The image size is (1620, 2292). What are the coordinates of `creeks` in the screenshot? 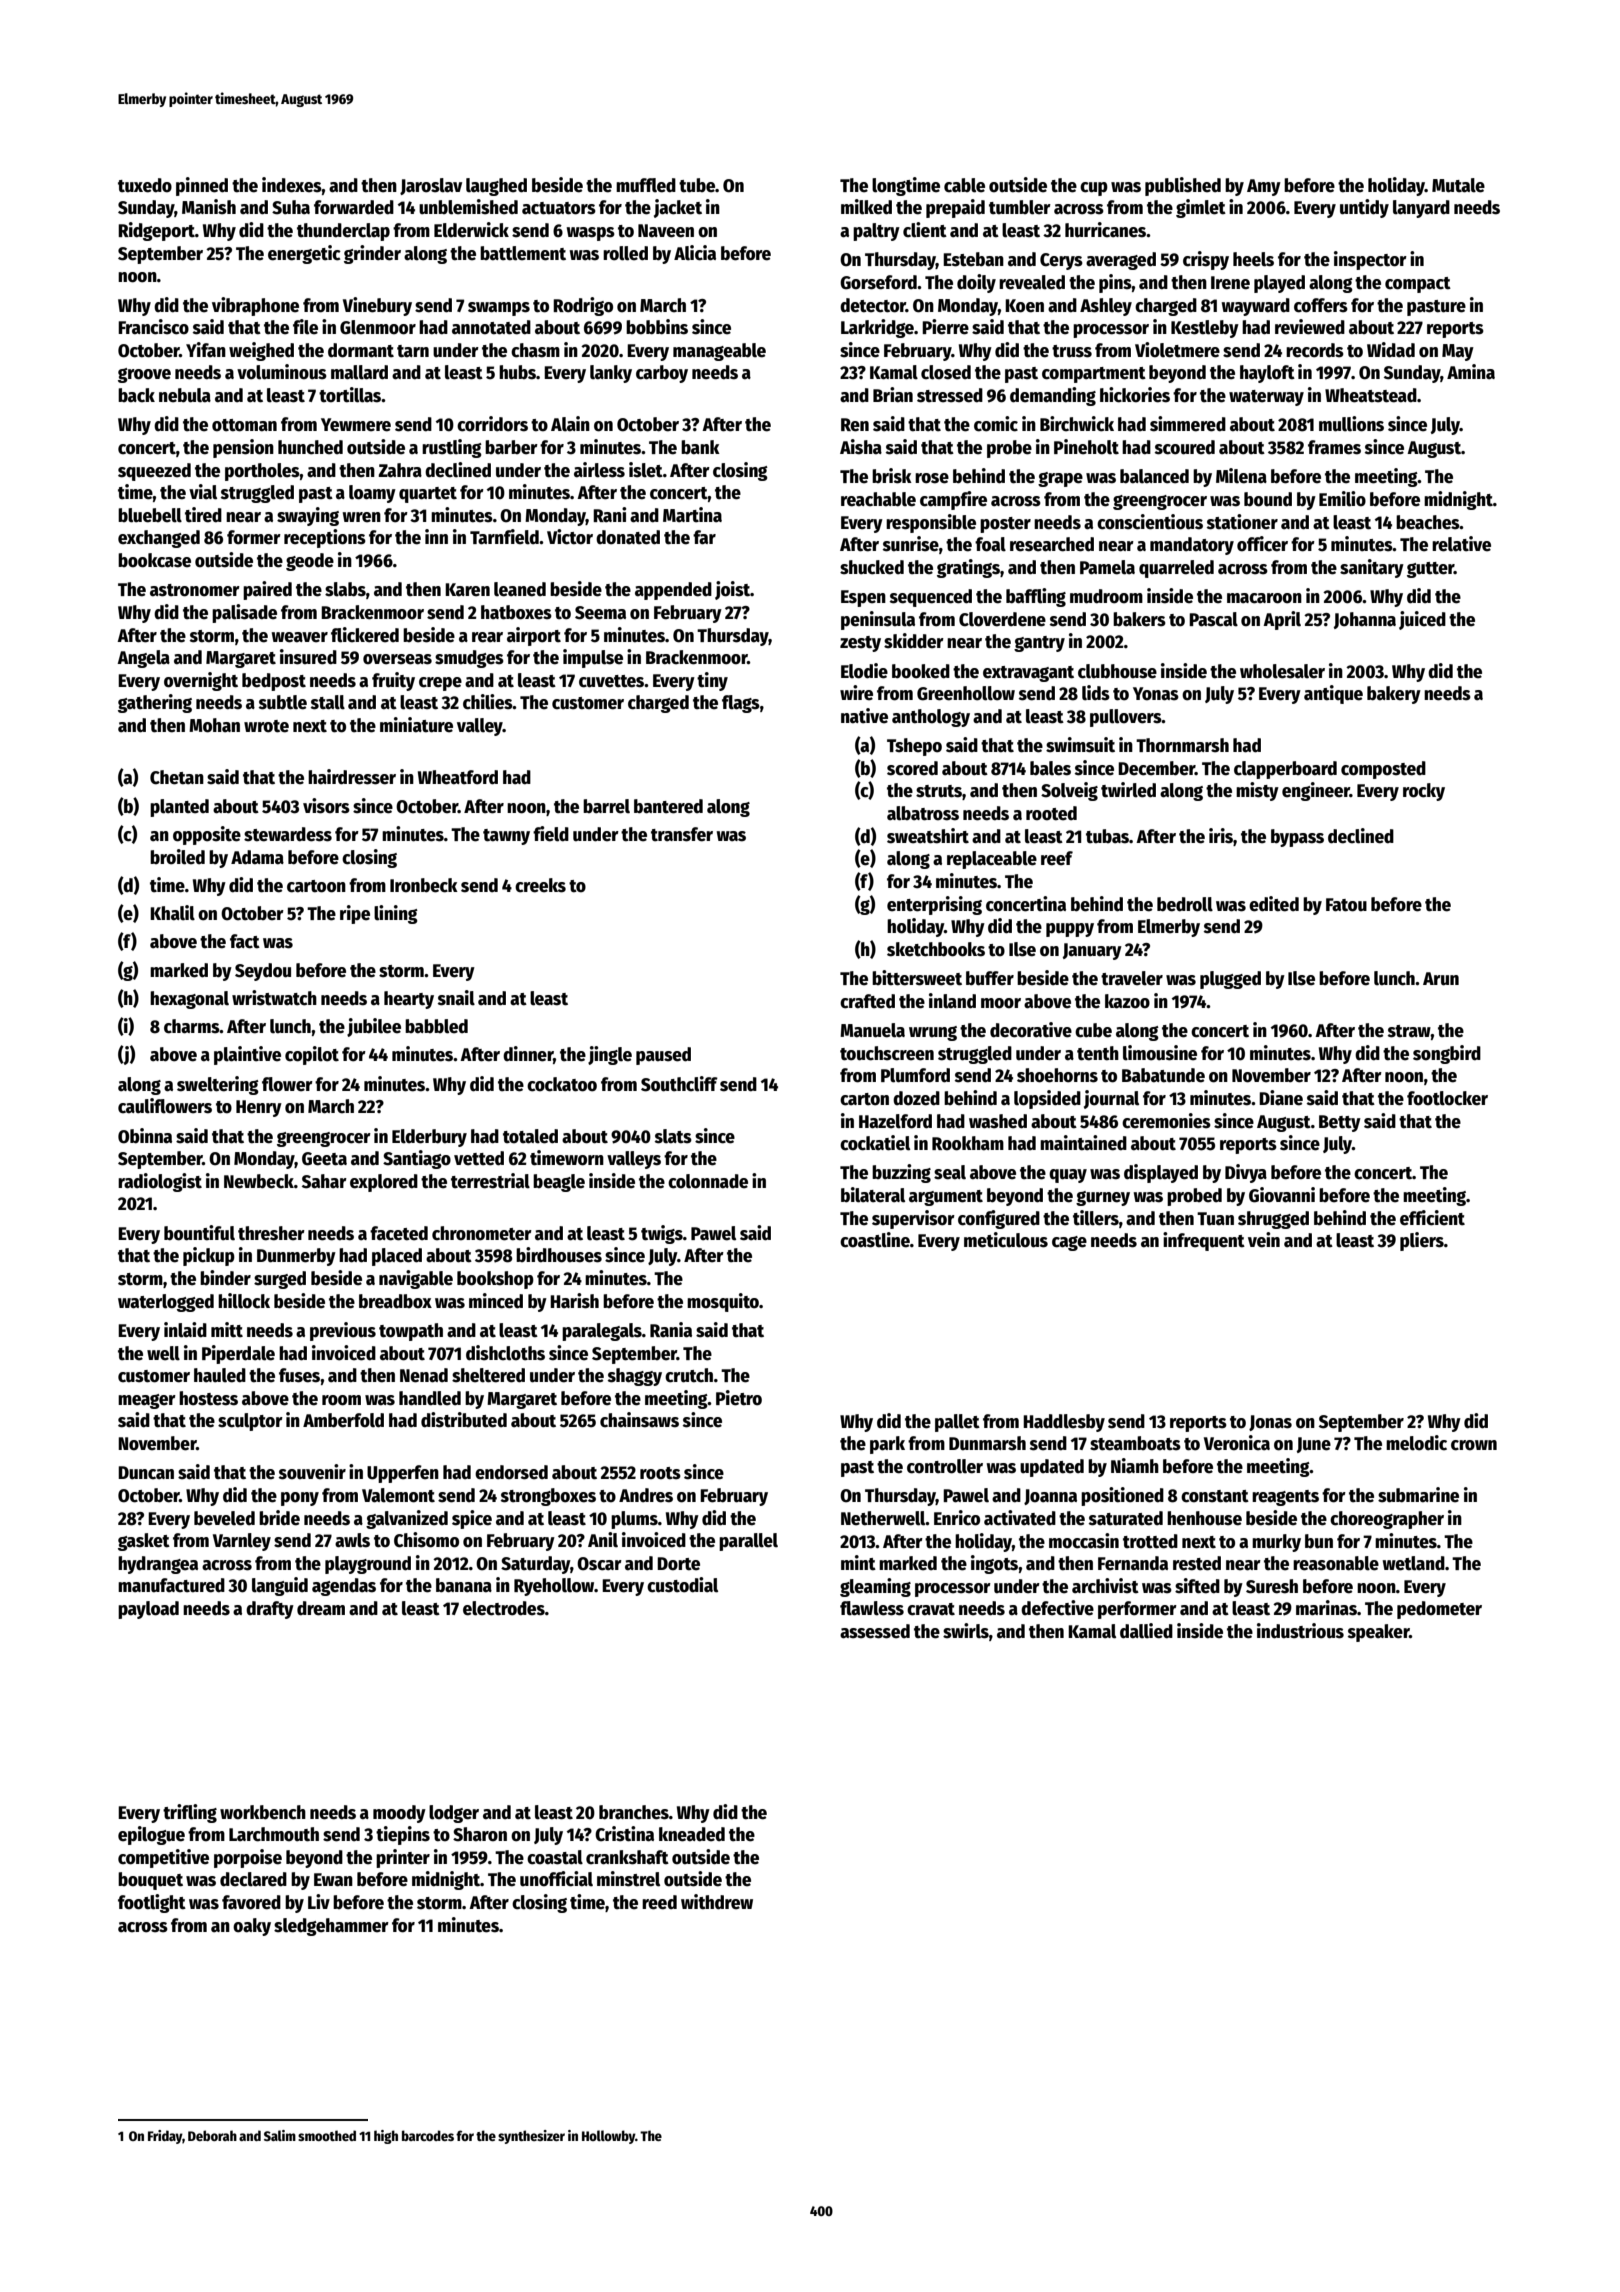 It's located at (540, 885).
